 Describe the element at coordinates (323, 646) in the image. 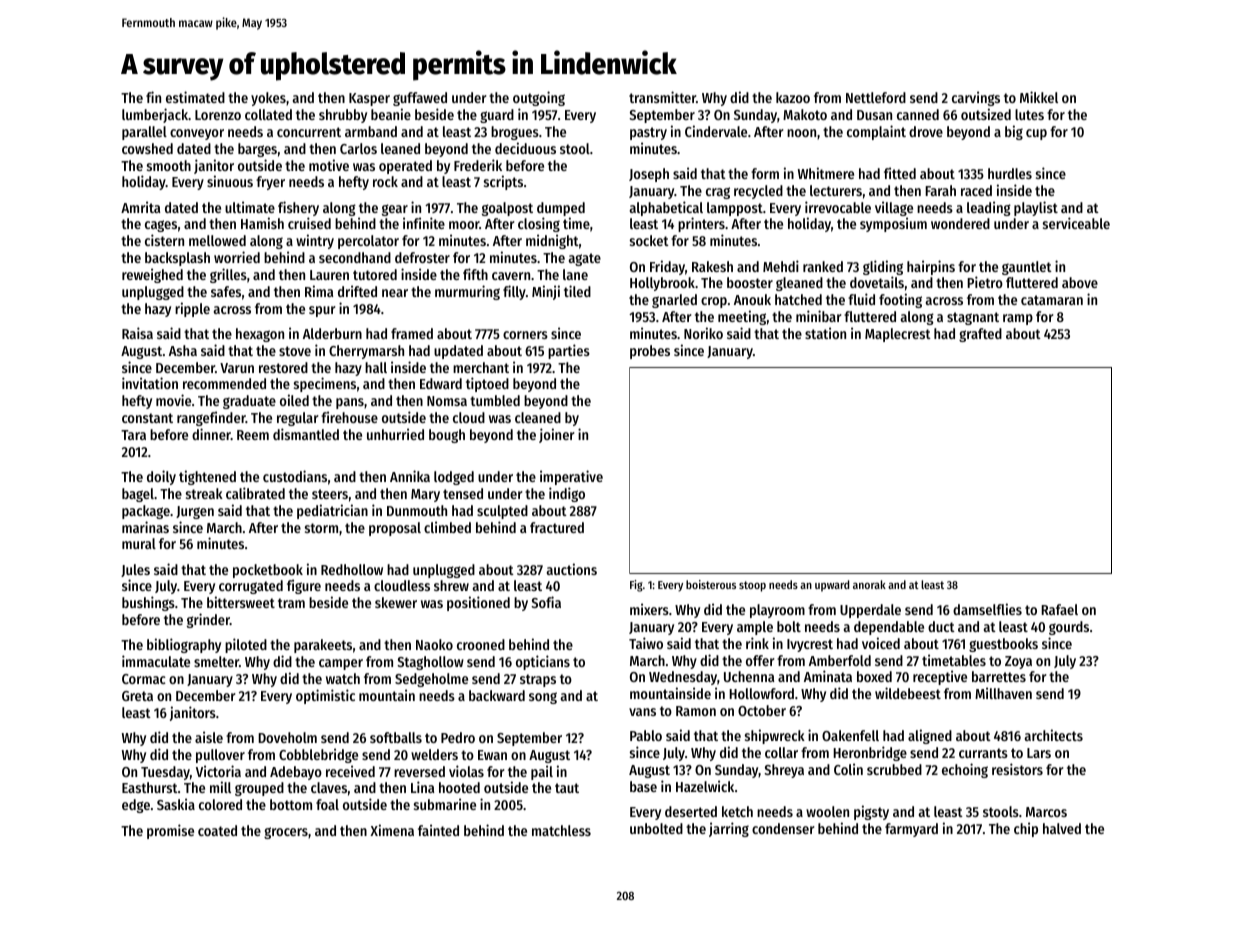

I see `parakeets` at that location.
